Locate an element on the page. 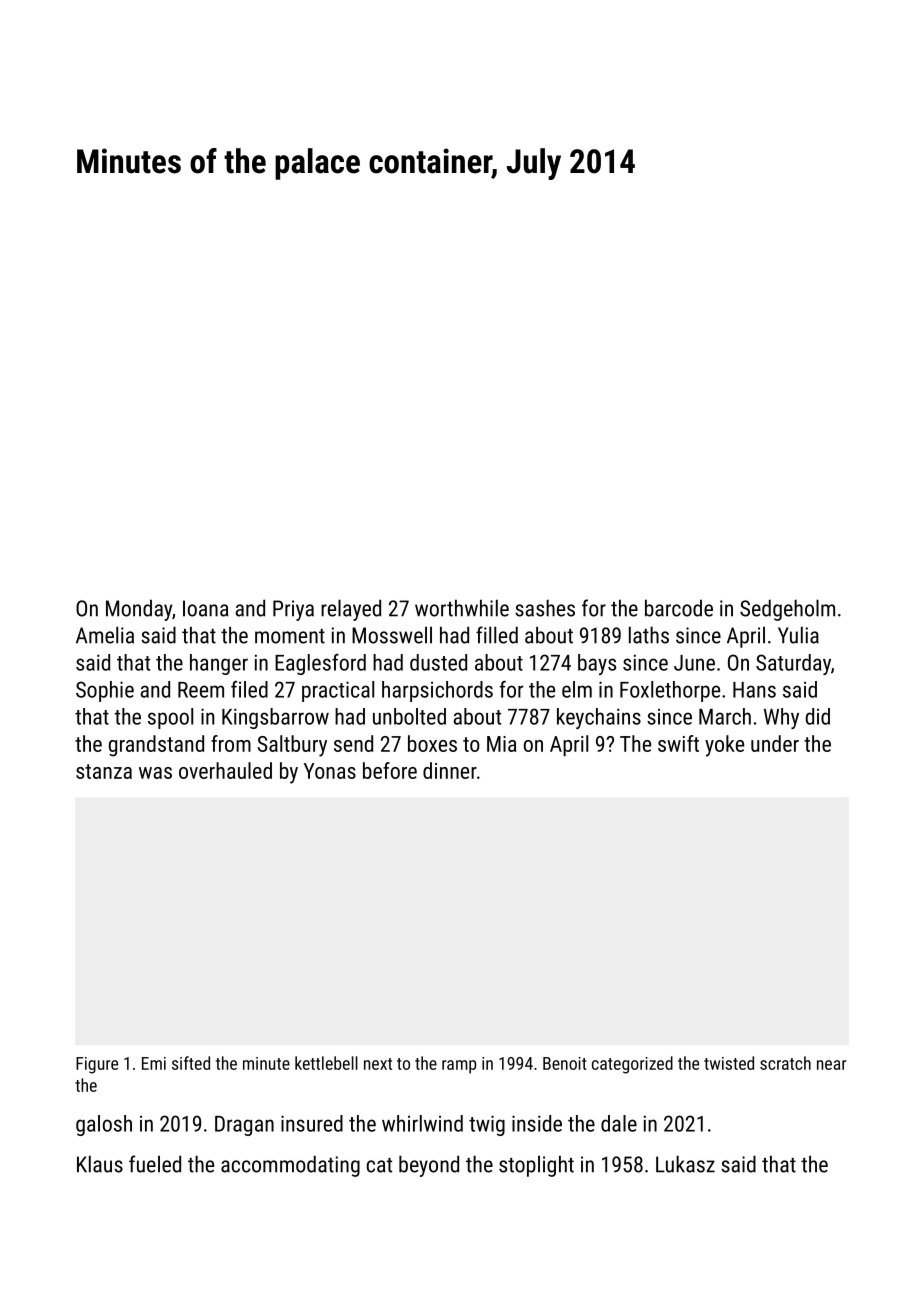  twisted is located at coordinates (729, 1063).
